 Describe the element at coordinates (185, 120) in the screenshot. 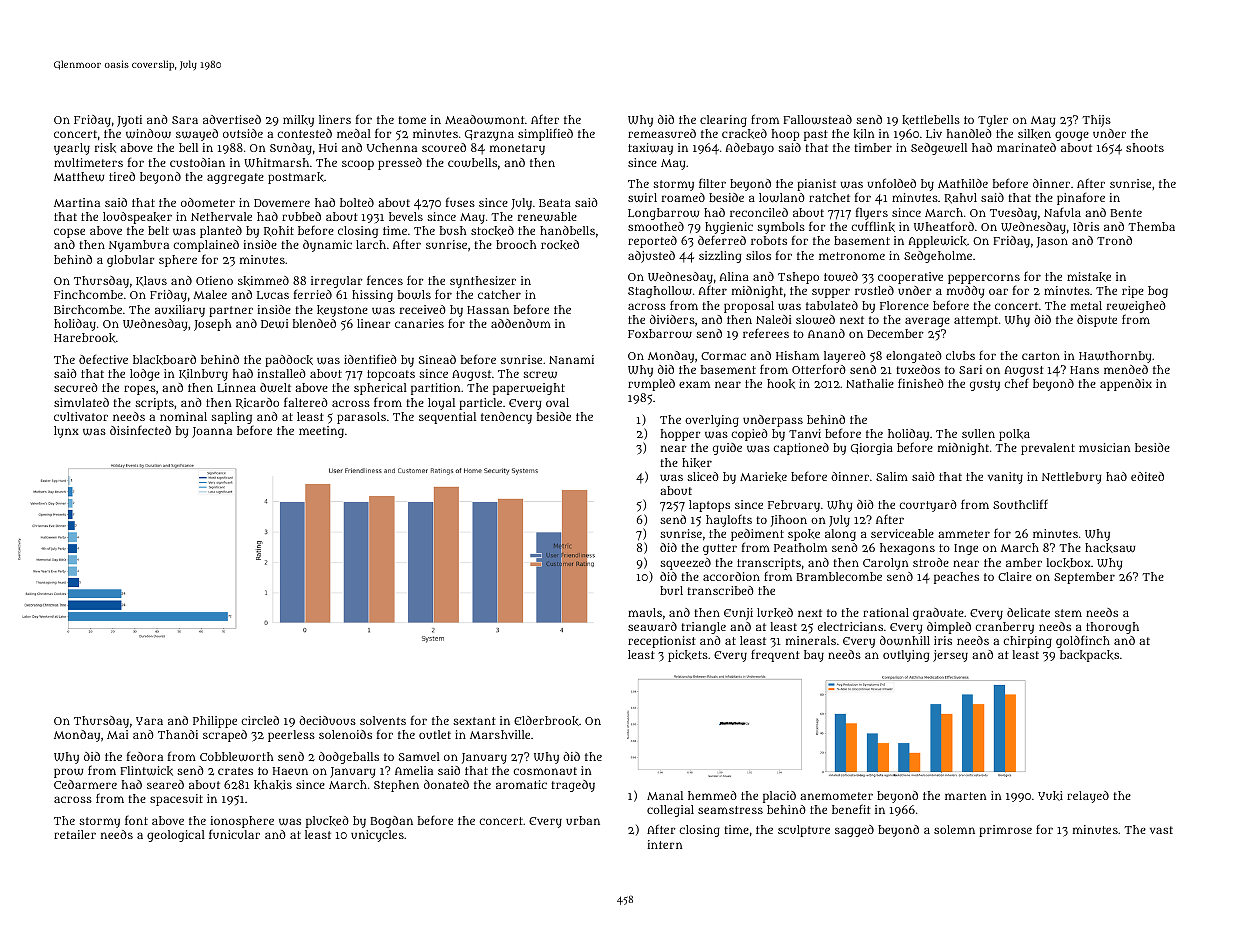

I see `Sara` at that location.
